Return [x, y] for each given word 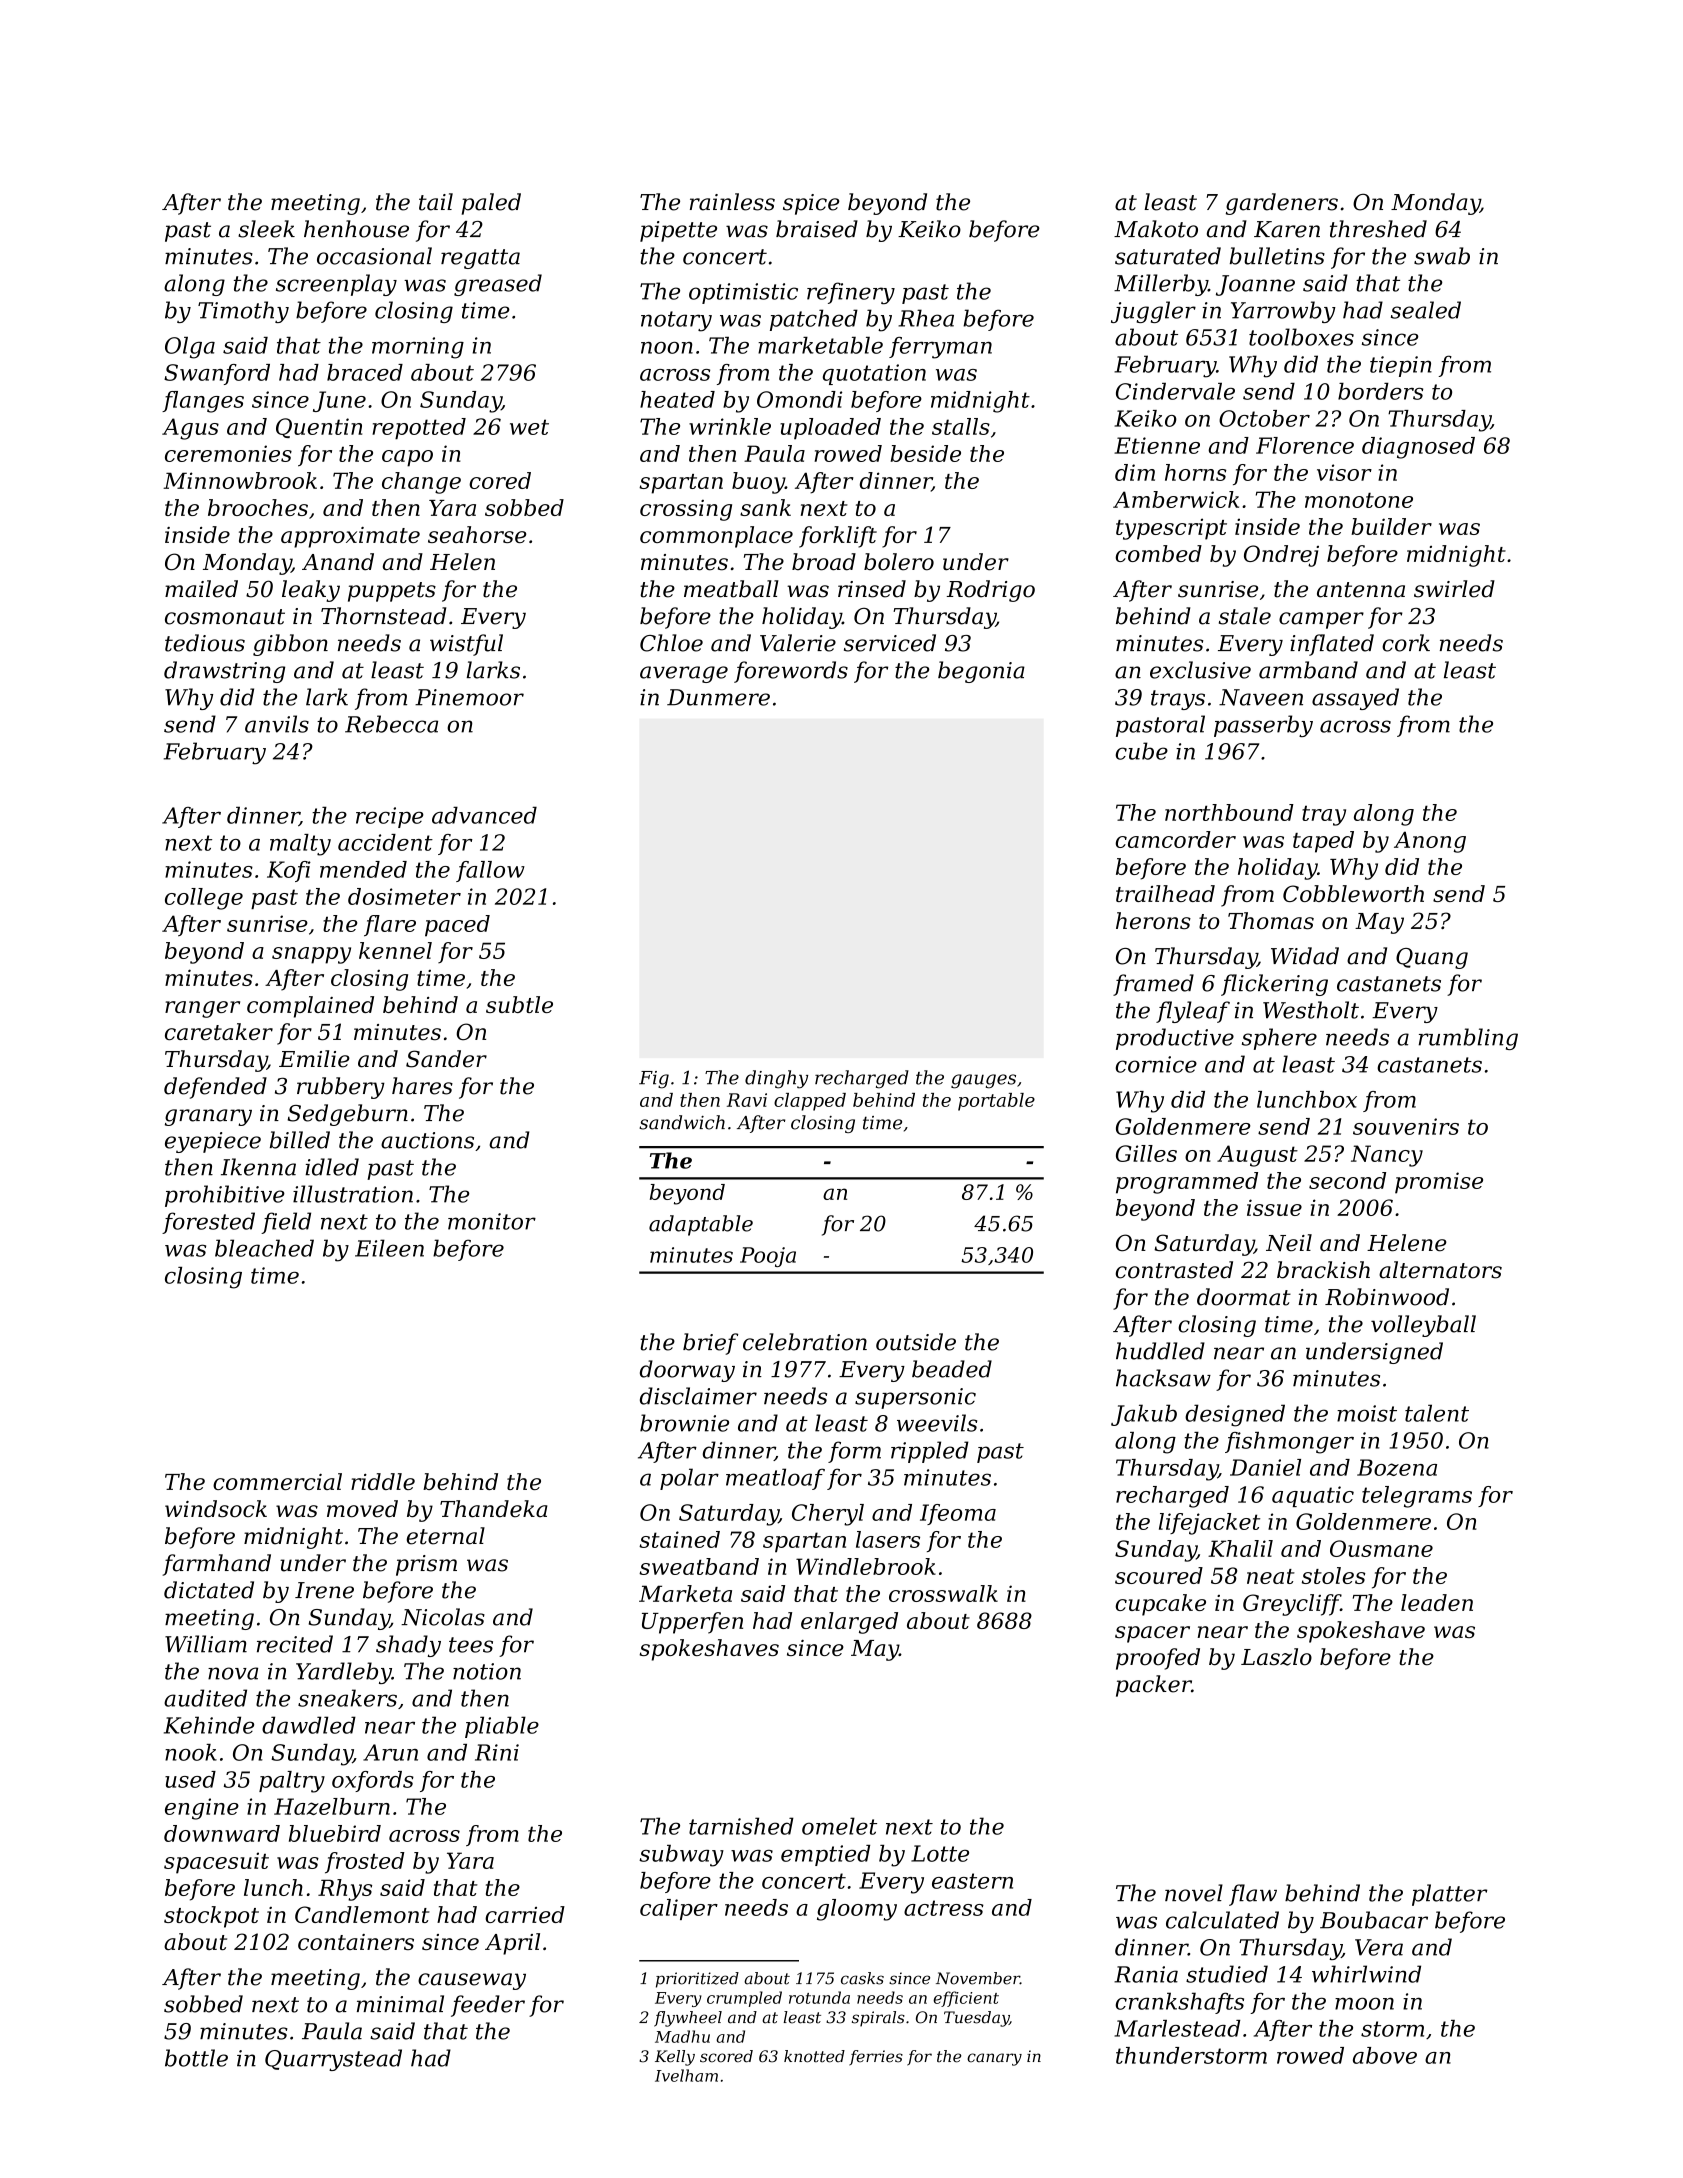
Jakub [1144, 1415]
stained [679, 1539]
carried [525, 1914]
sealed [1426, 310]
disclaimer [698, 1396]
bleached [264, 1248]
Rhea [926, 318]
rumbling [1468, 1039]
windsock [216, 1509]
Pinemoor [469, 697]
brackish [1323, 1270]
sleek [266, 229]
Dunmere [718, 697]
